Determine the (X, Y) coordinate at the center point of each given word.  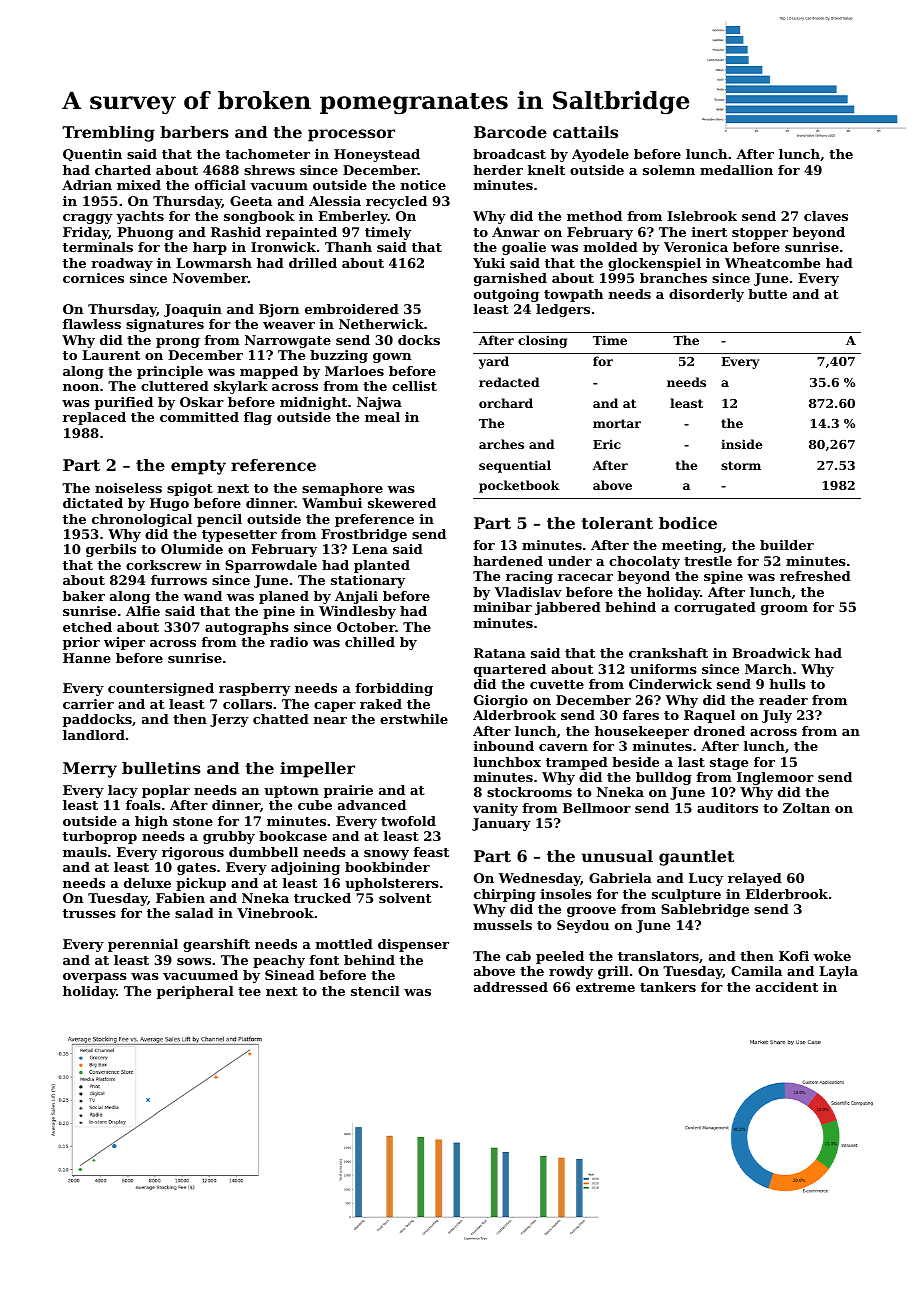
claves (826, 216)
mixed (139, 185)
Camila (756, 971)
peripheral (195, 992)
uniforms (663, 669)
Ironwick (283, 247)
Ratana (500, 653)
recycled (396, 202)
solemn (669, 170)
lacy (123, 791)
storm (741, 465)
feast (431, 852)
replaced (94, 418)
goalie (524, 248)
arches (501, 444)
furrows (179, 580)
